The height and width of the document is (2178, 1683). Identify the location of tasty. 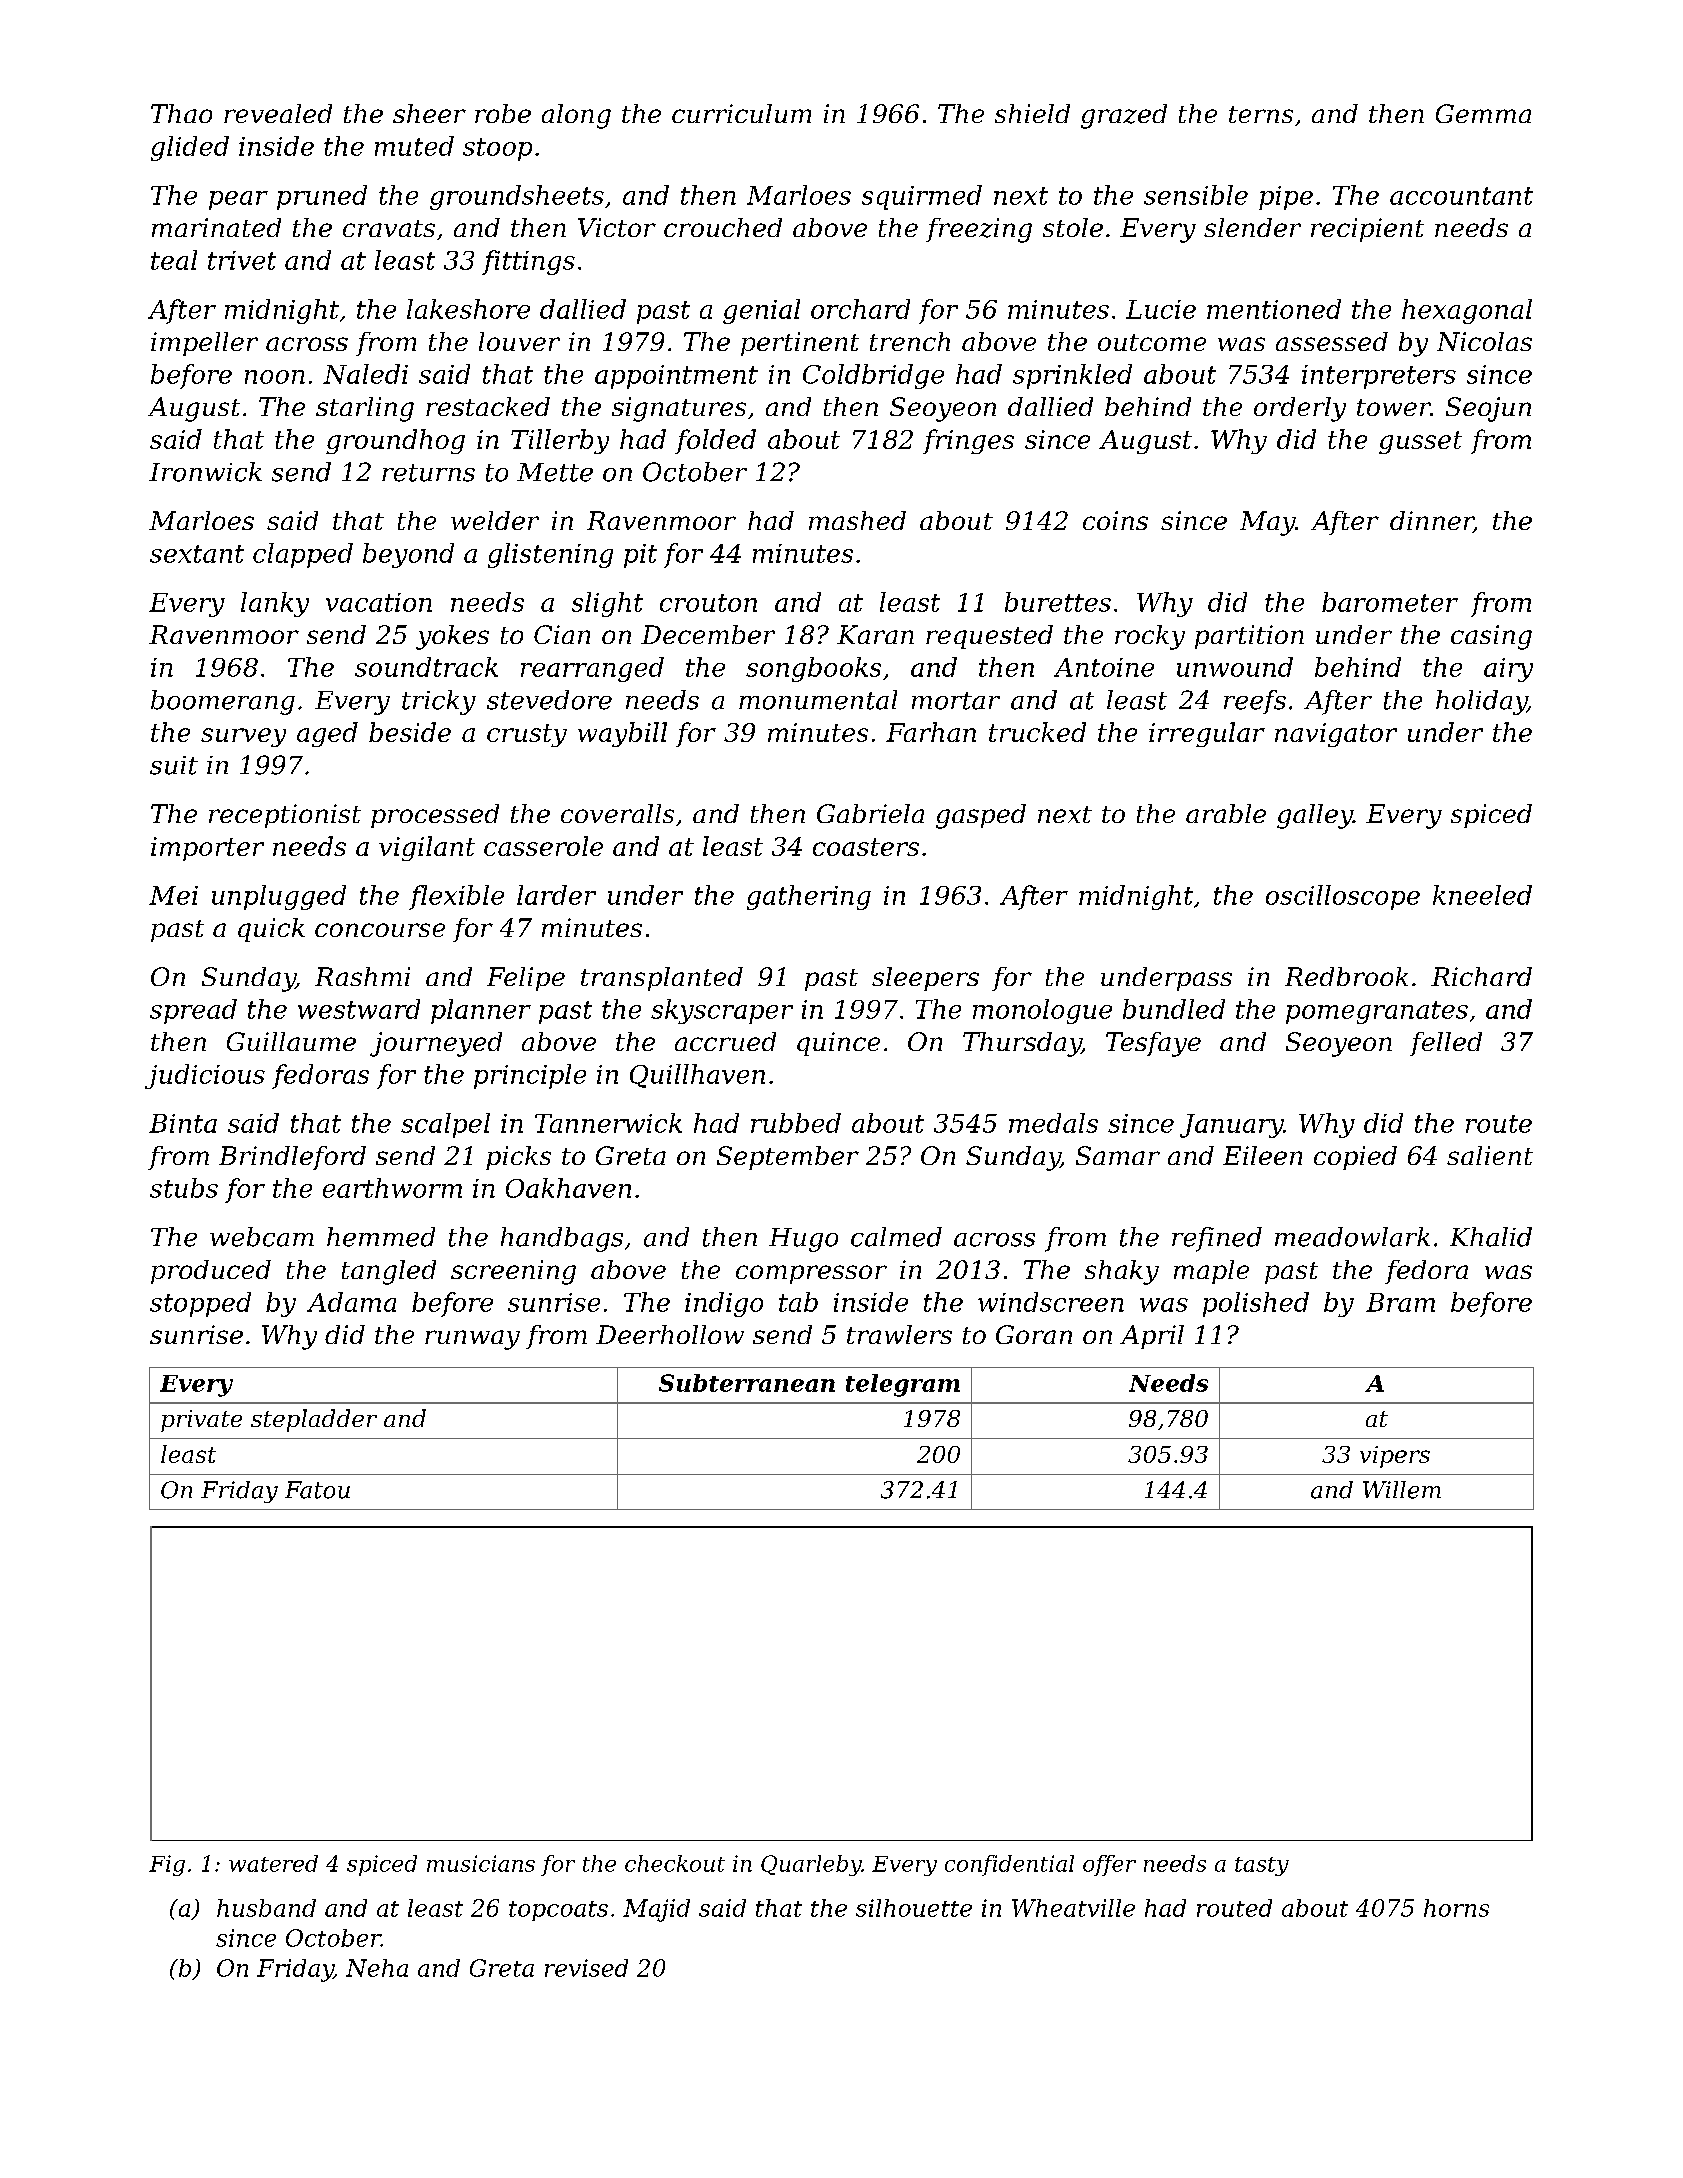
(1262, 1866).
